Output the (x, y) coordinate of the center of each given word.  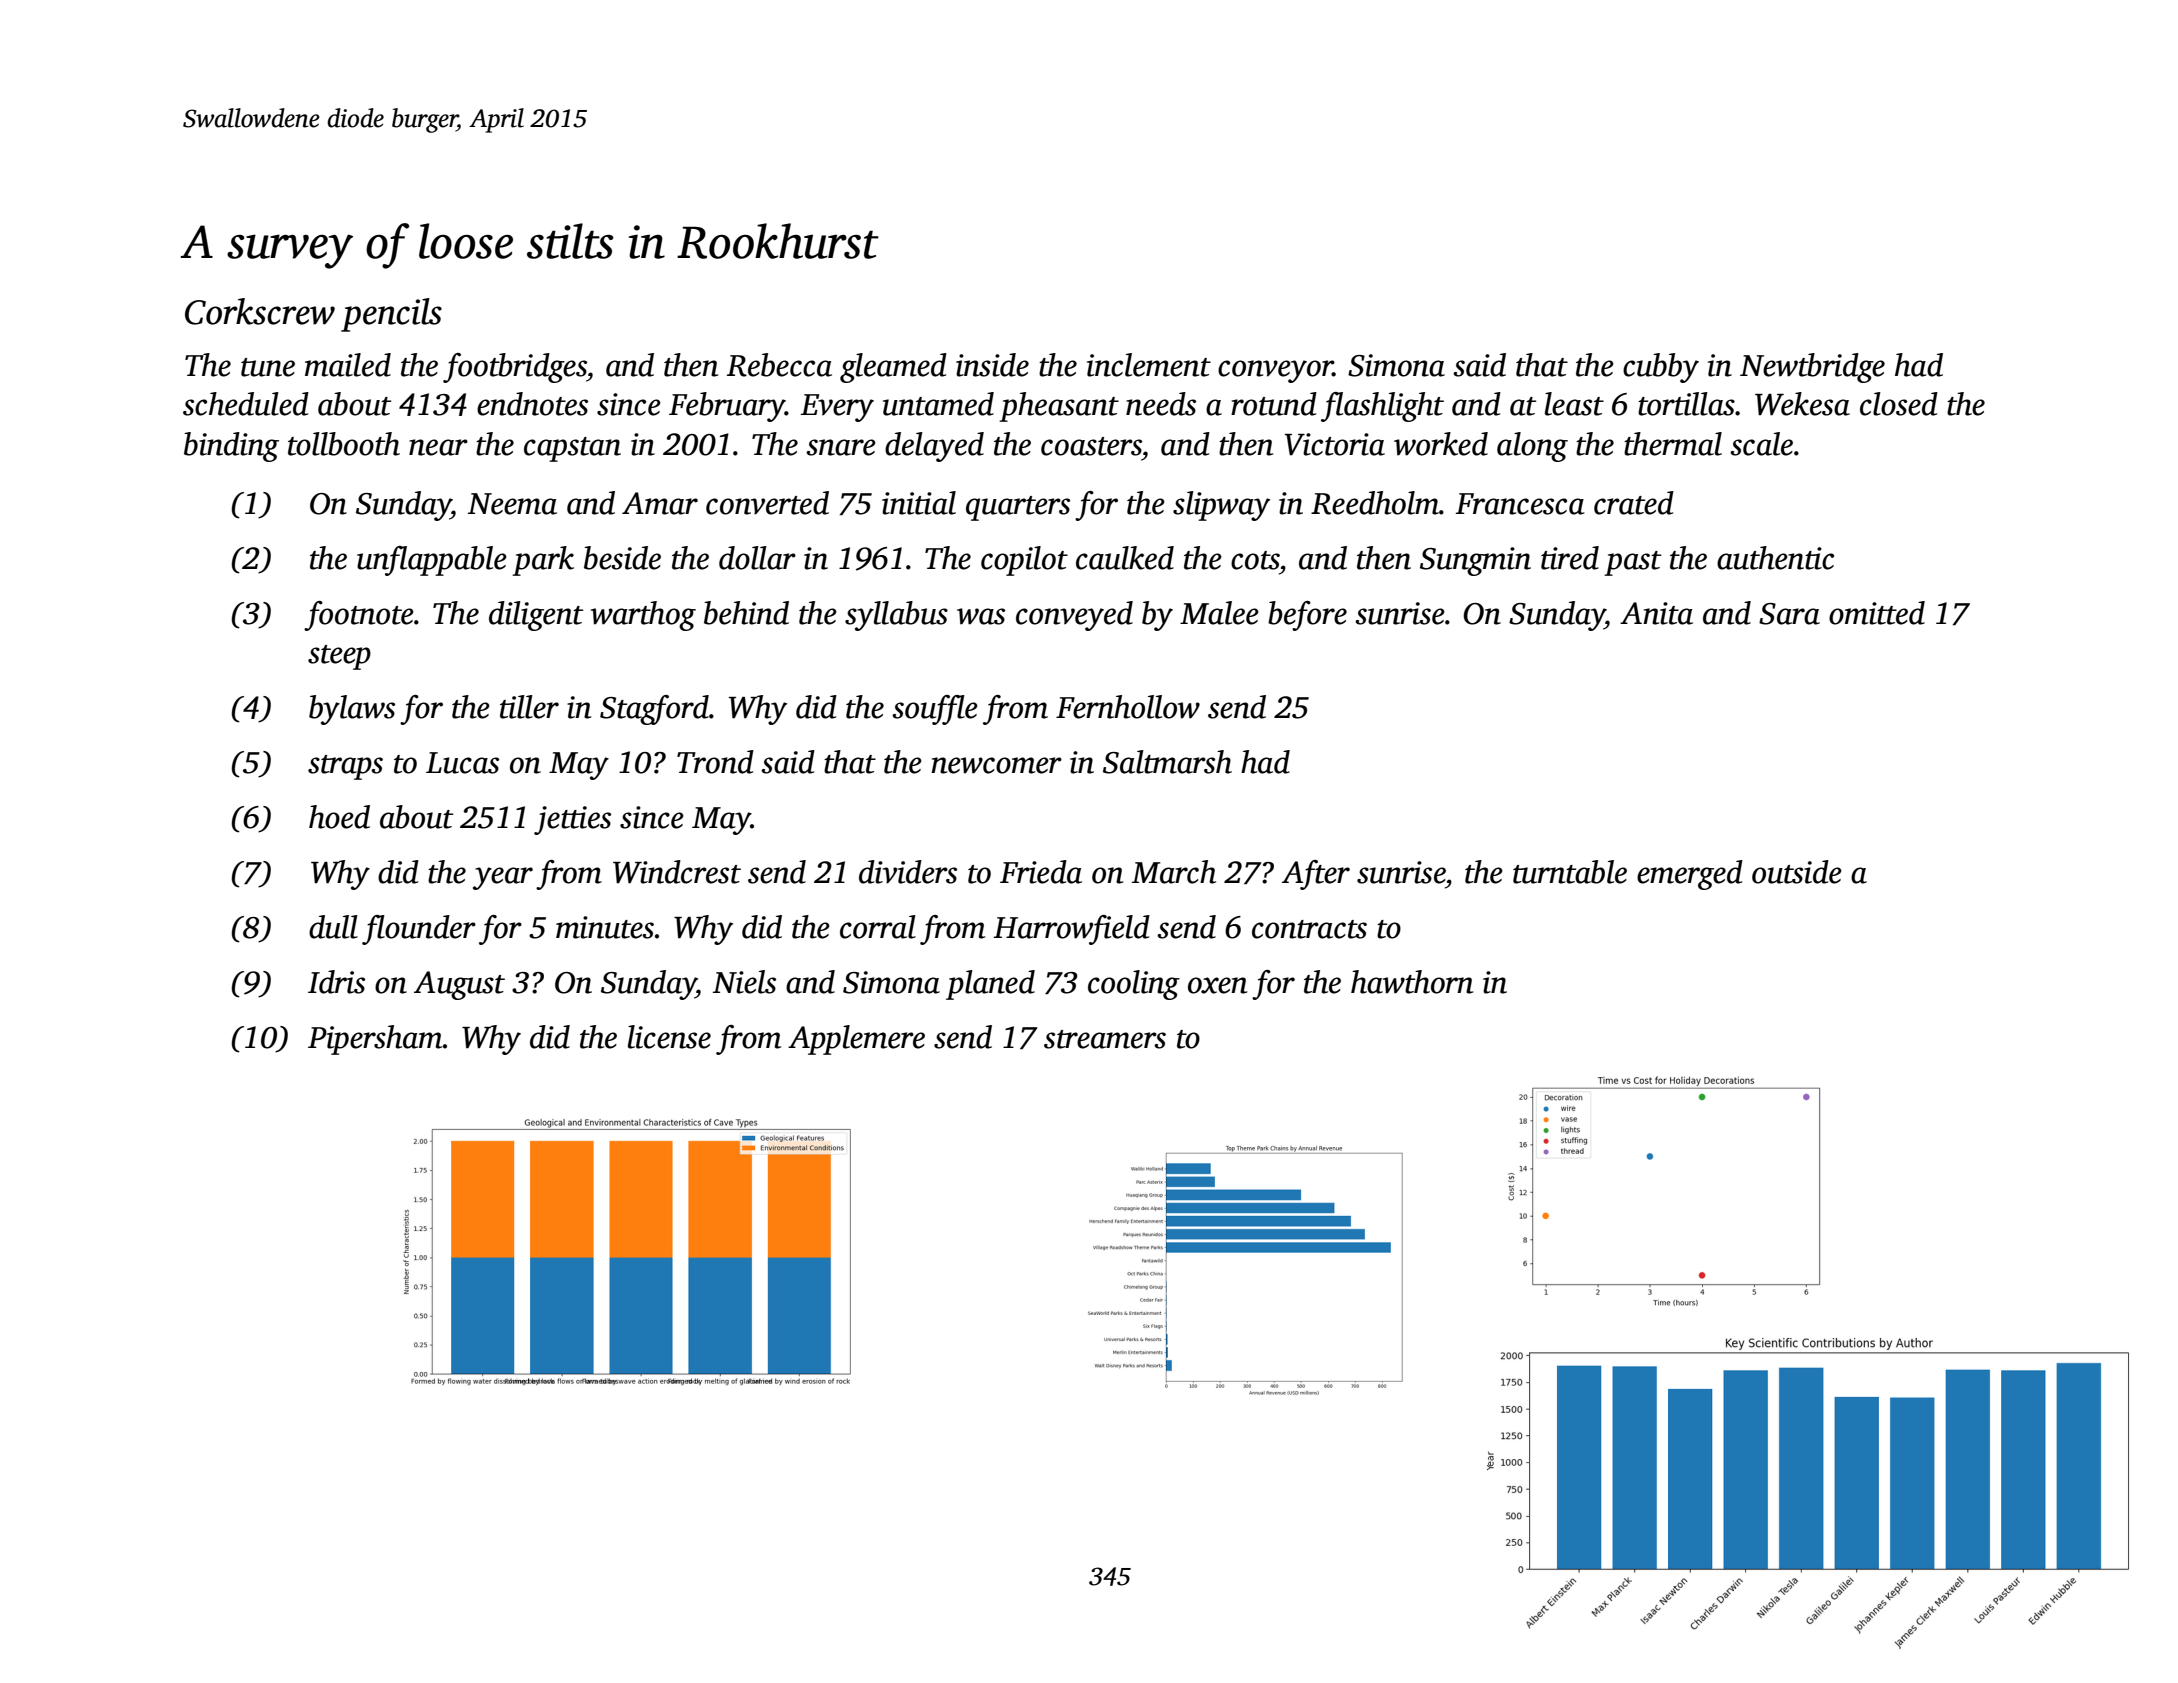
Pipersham (375, 1040)
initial (919, 503)
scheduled (246, 404)
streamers (1105, 1039)
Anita (1656, 613)
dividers (908, 872)
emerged (1690, 875)
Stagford (654, 710)
